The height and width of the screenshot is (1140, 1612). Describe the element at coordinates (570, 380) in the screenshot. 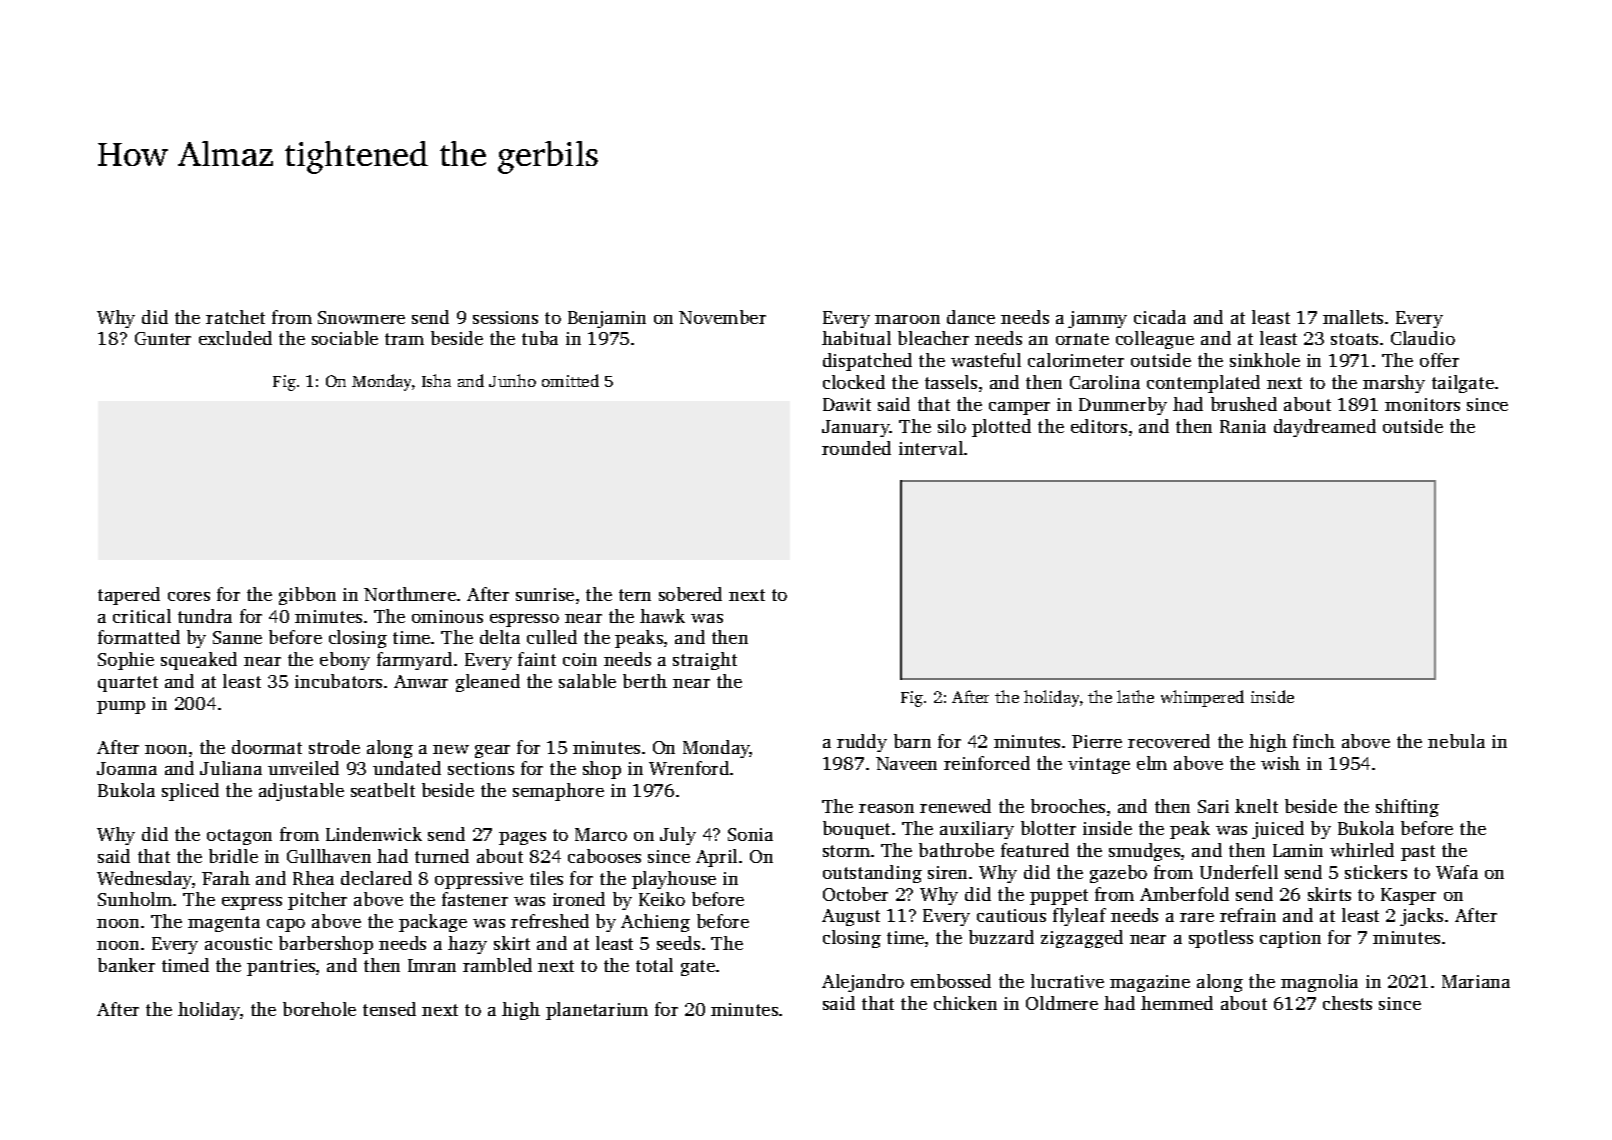

I see `omitted` at that location.
